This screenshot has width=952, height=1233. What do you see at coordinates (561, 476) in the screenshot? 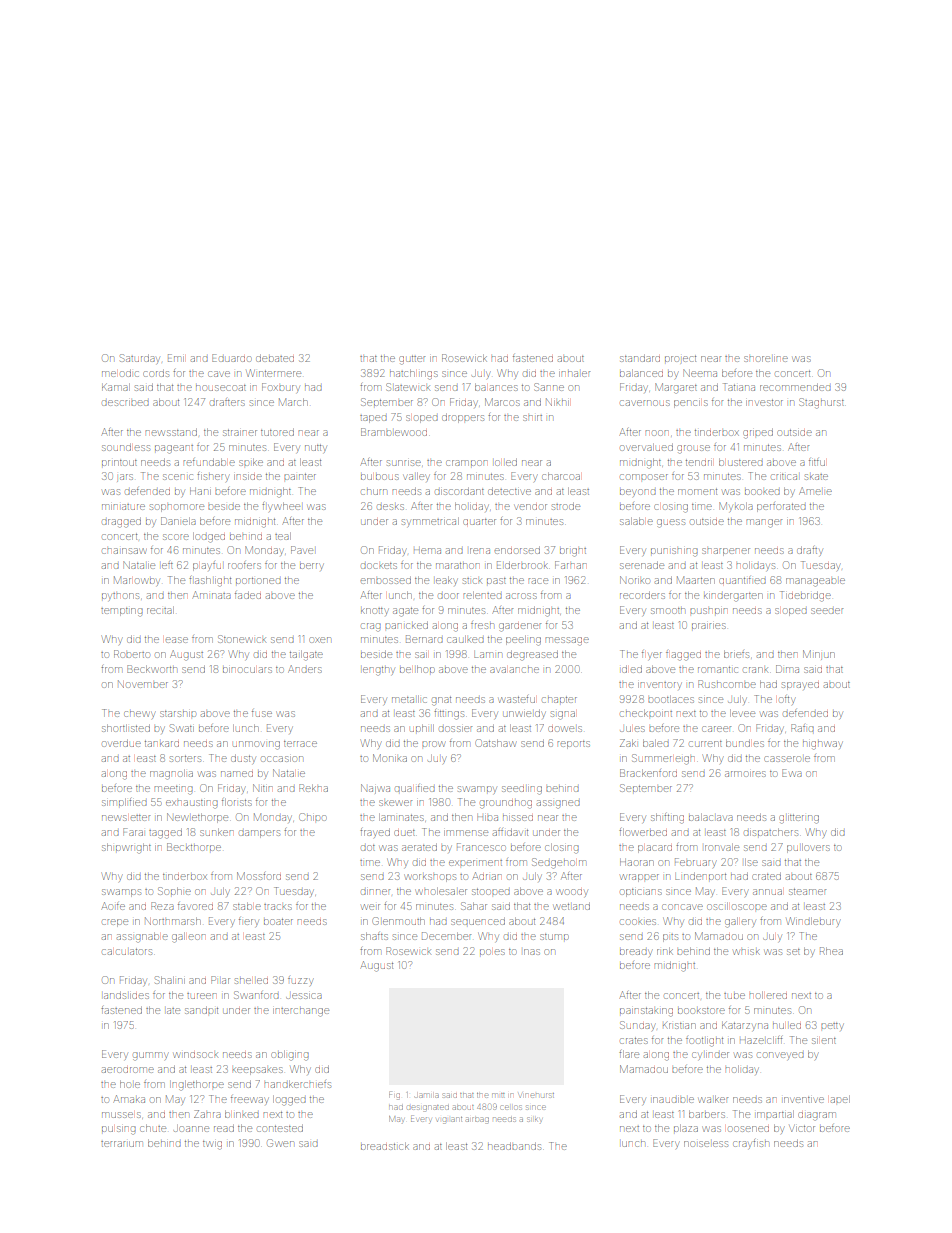
I see `charcoal` at bounding box center [561, 476].
